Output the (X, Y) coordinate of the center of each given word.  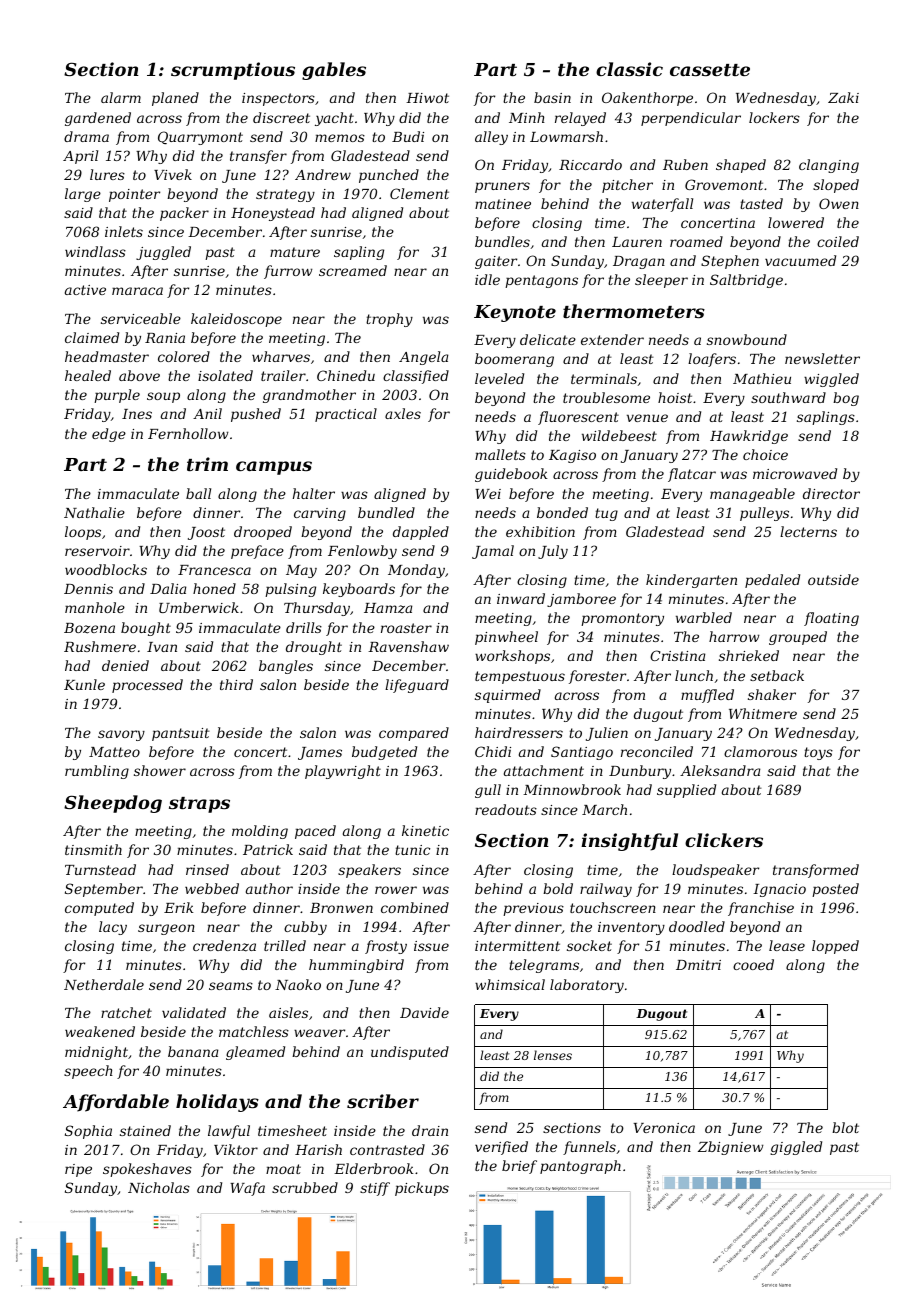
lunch (694, 675)
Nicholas (159, 1187)
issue (431, 946)
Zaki (843, 97)
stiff (375, 1189)
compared (414, 734)
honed (214, 588)
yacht (334, 119)
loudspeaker (715, 871)
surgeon (166, 929)
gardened (98, 119)
